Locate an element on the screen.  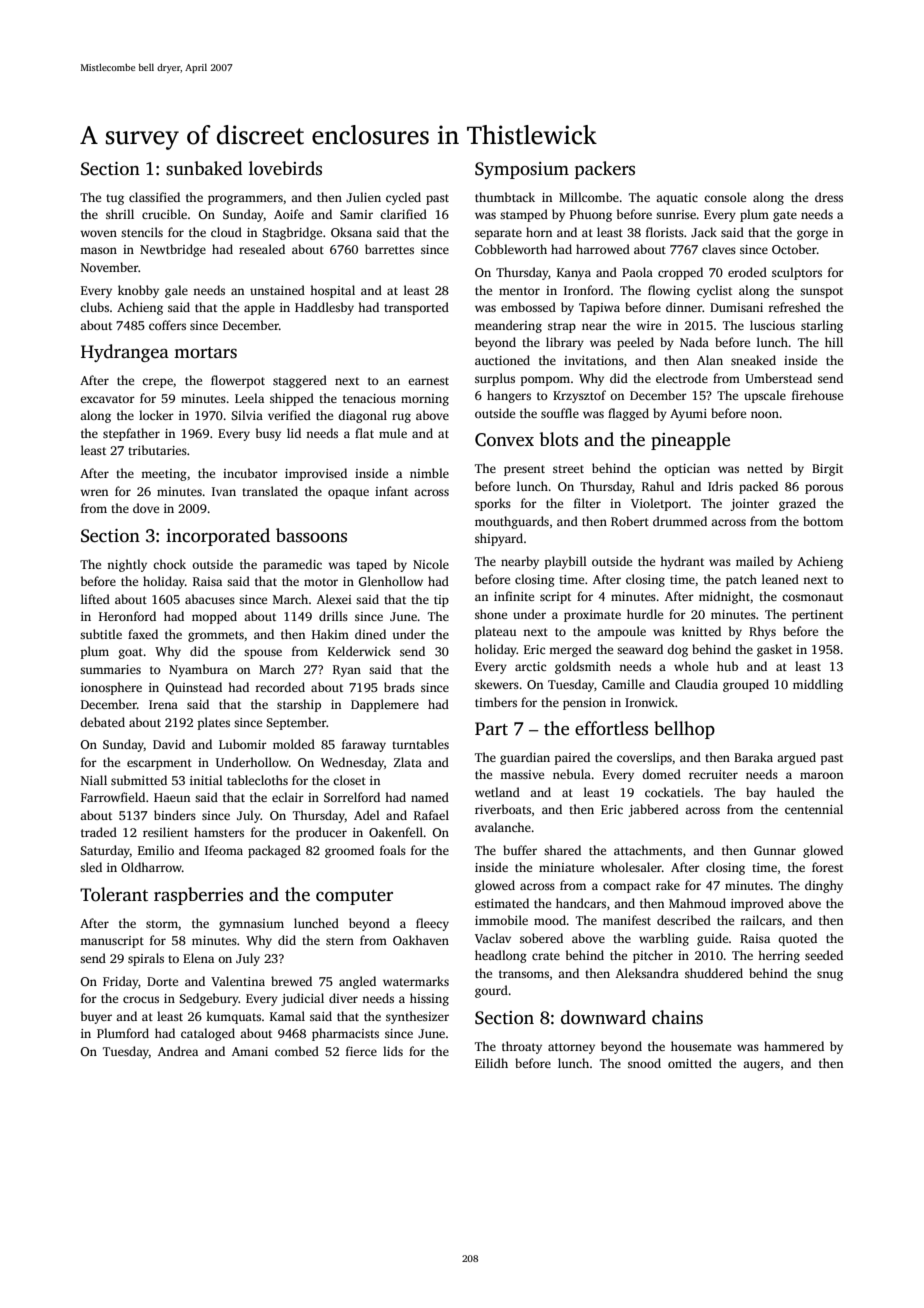
ionosphere is located at coordinates (111, 688).
